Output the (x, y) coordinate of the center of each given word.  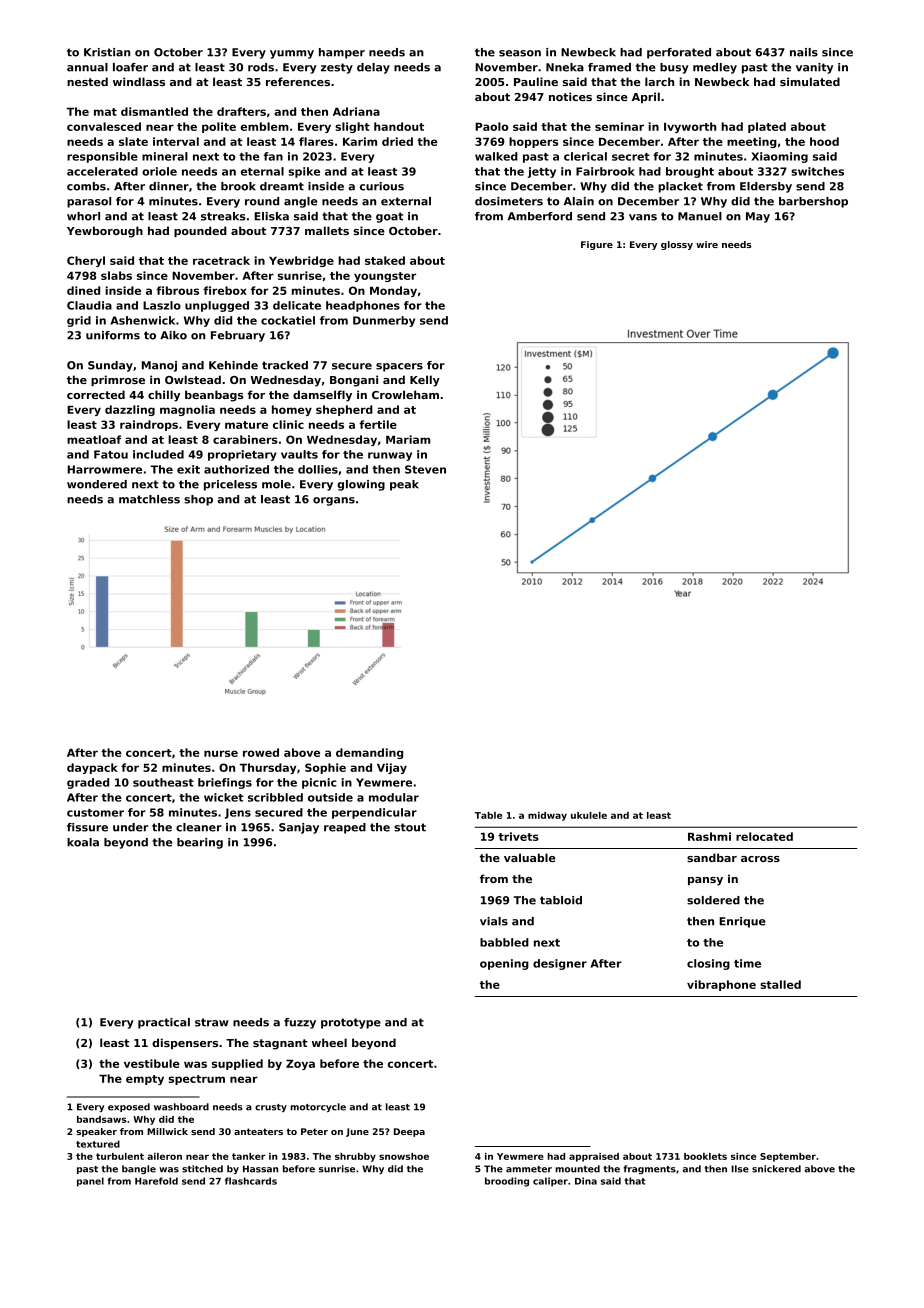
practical (164, 1023)
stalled (780, 984)
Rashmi (709, 836)
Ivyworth (690, 127)
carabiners (245, 439)
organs (334, 501)
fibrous (177, 290)
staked (385, 260)
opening (504, 964)
